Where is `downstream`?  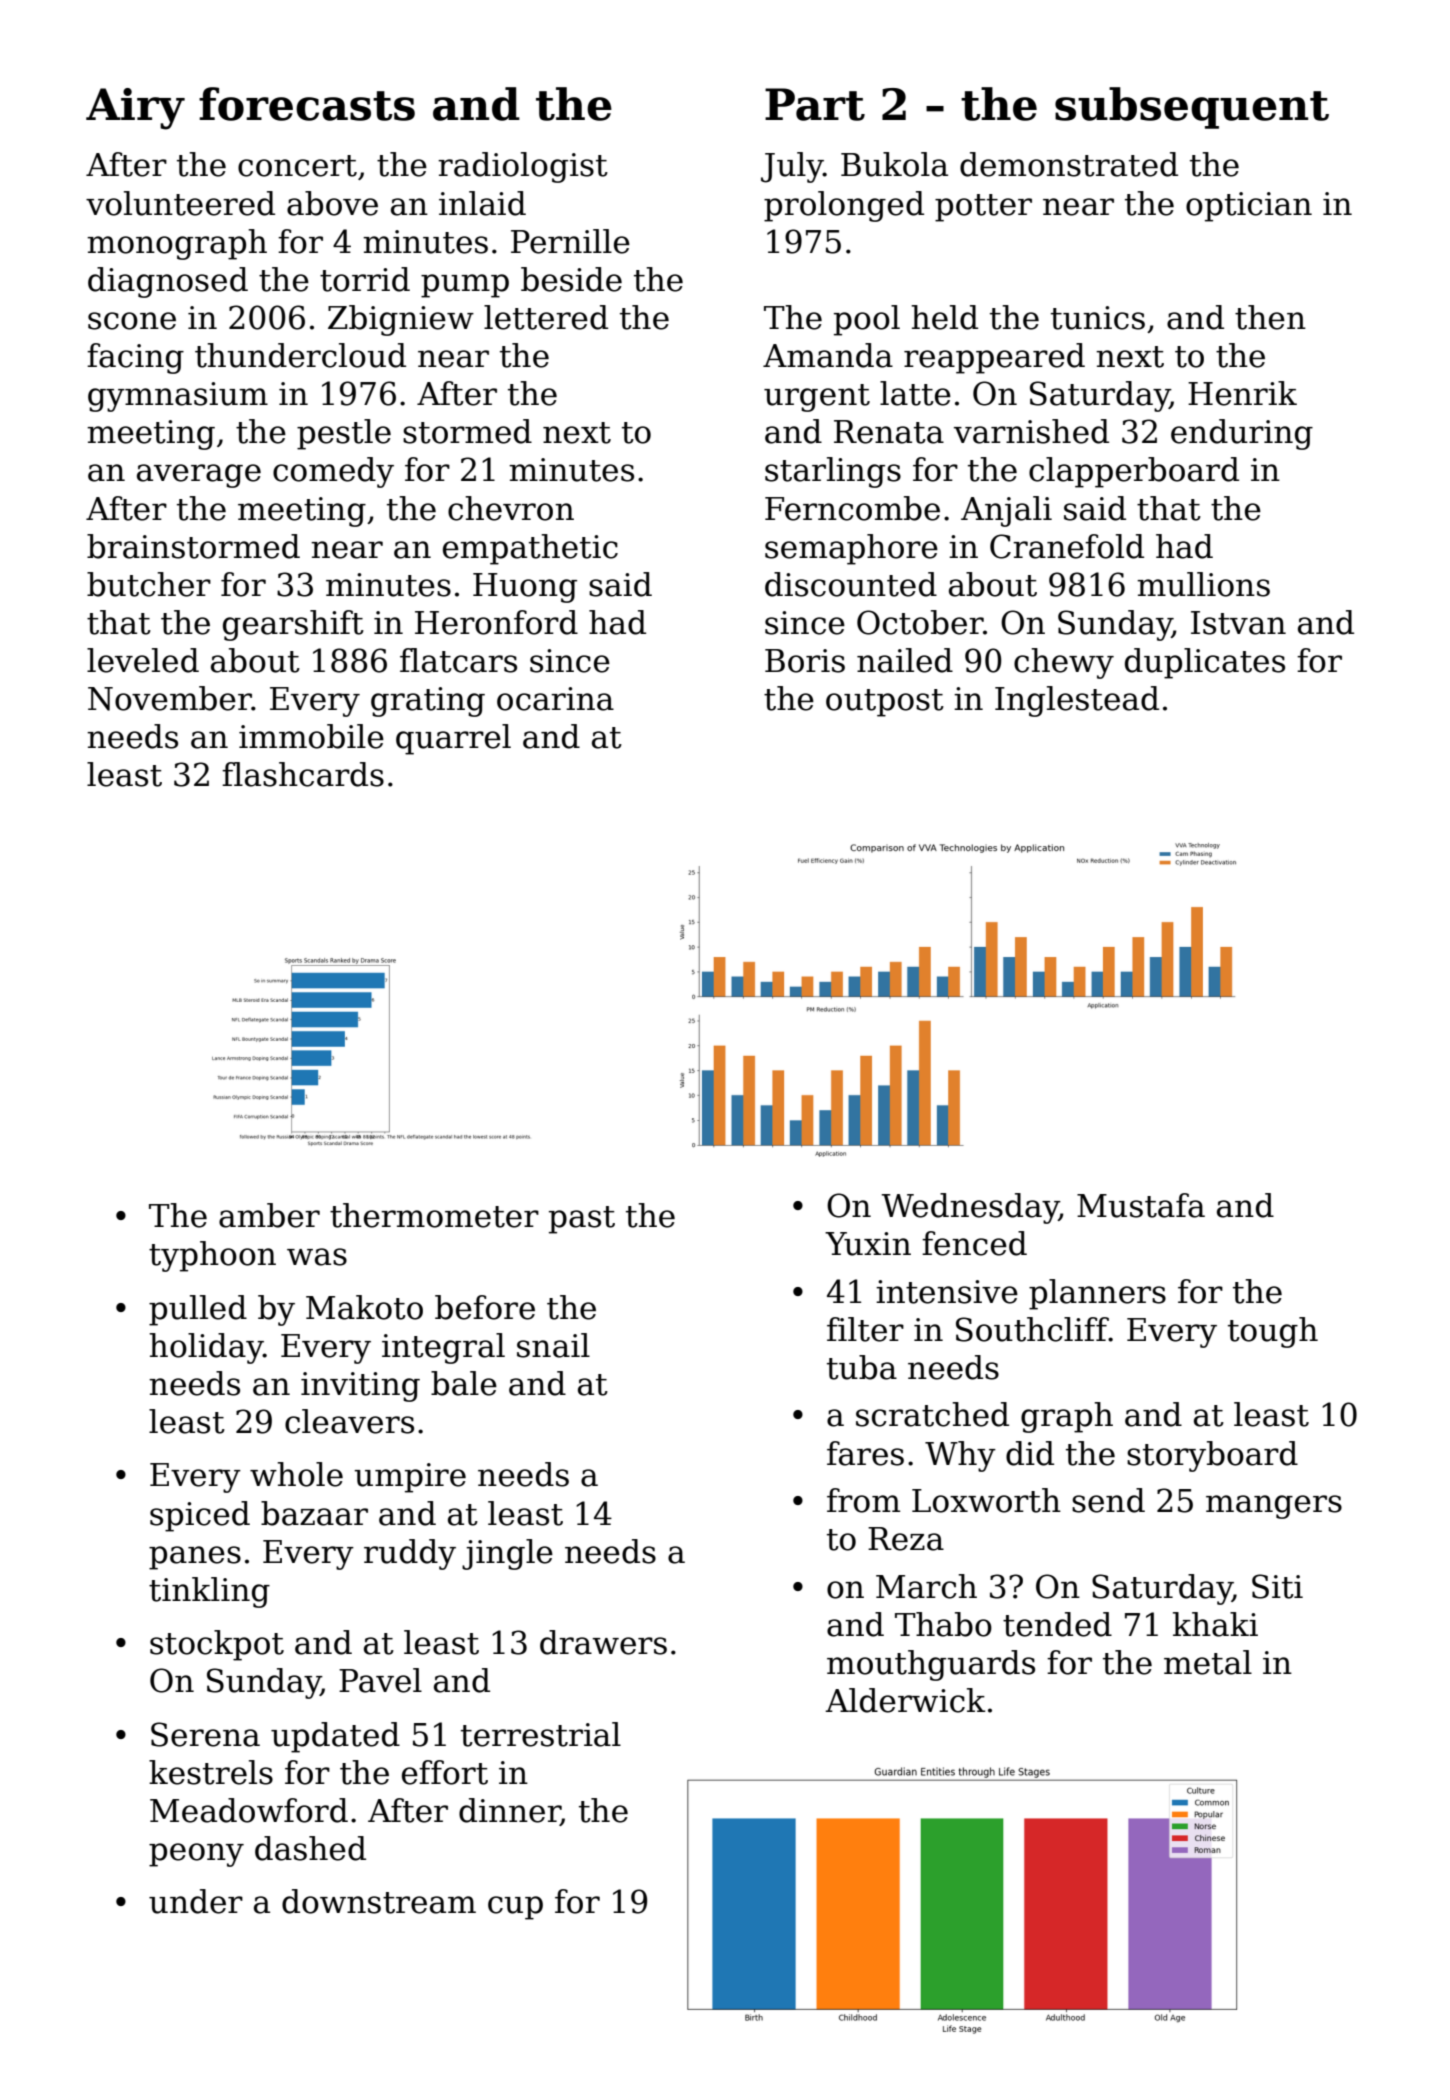 downstream is located at coordinates (379, 1901).
